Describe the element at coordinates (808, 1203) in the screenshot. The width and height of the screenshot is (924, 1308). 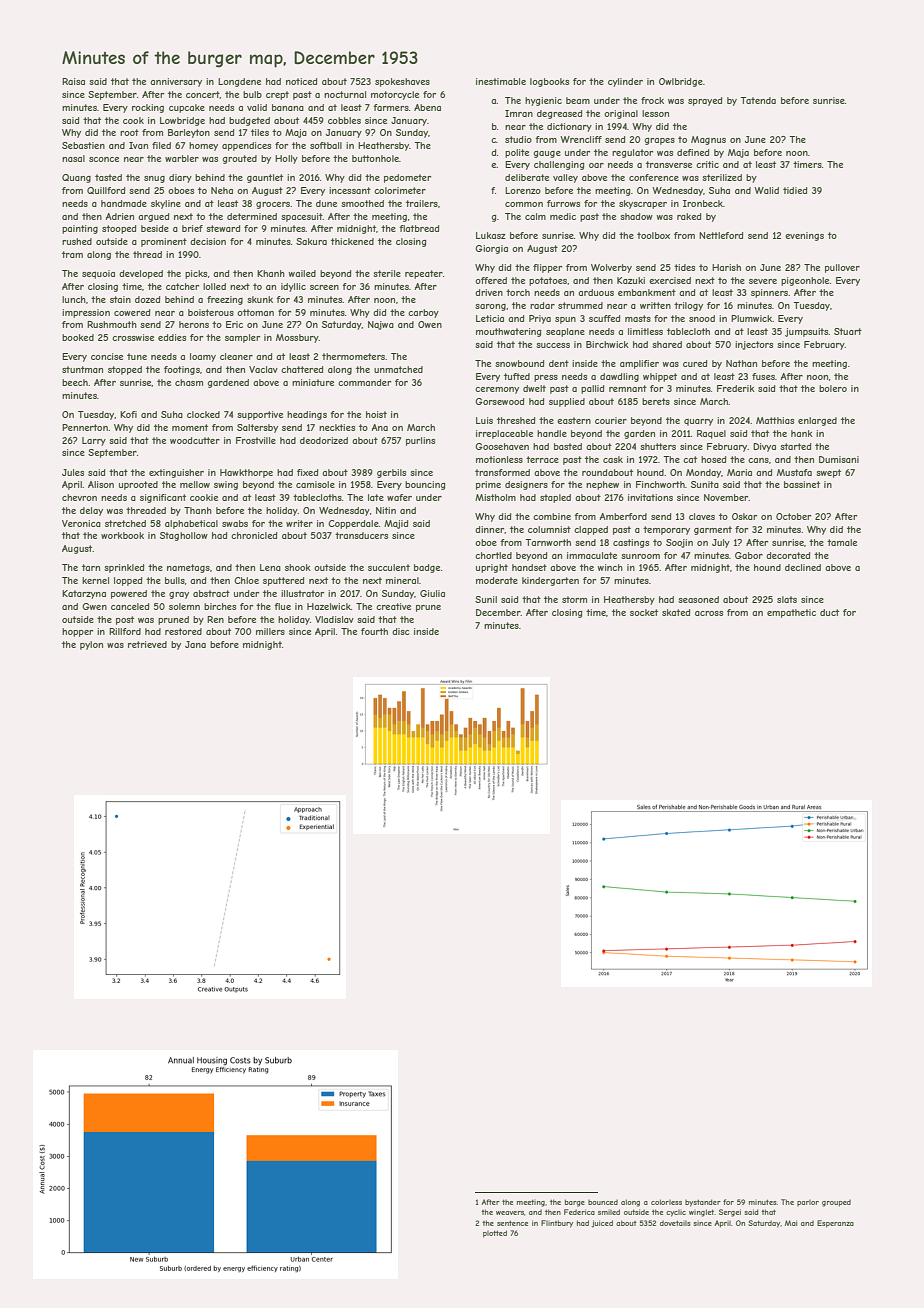
I see `parlor` at that location.
